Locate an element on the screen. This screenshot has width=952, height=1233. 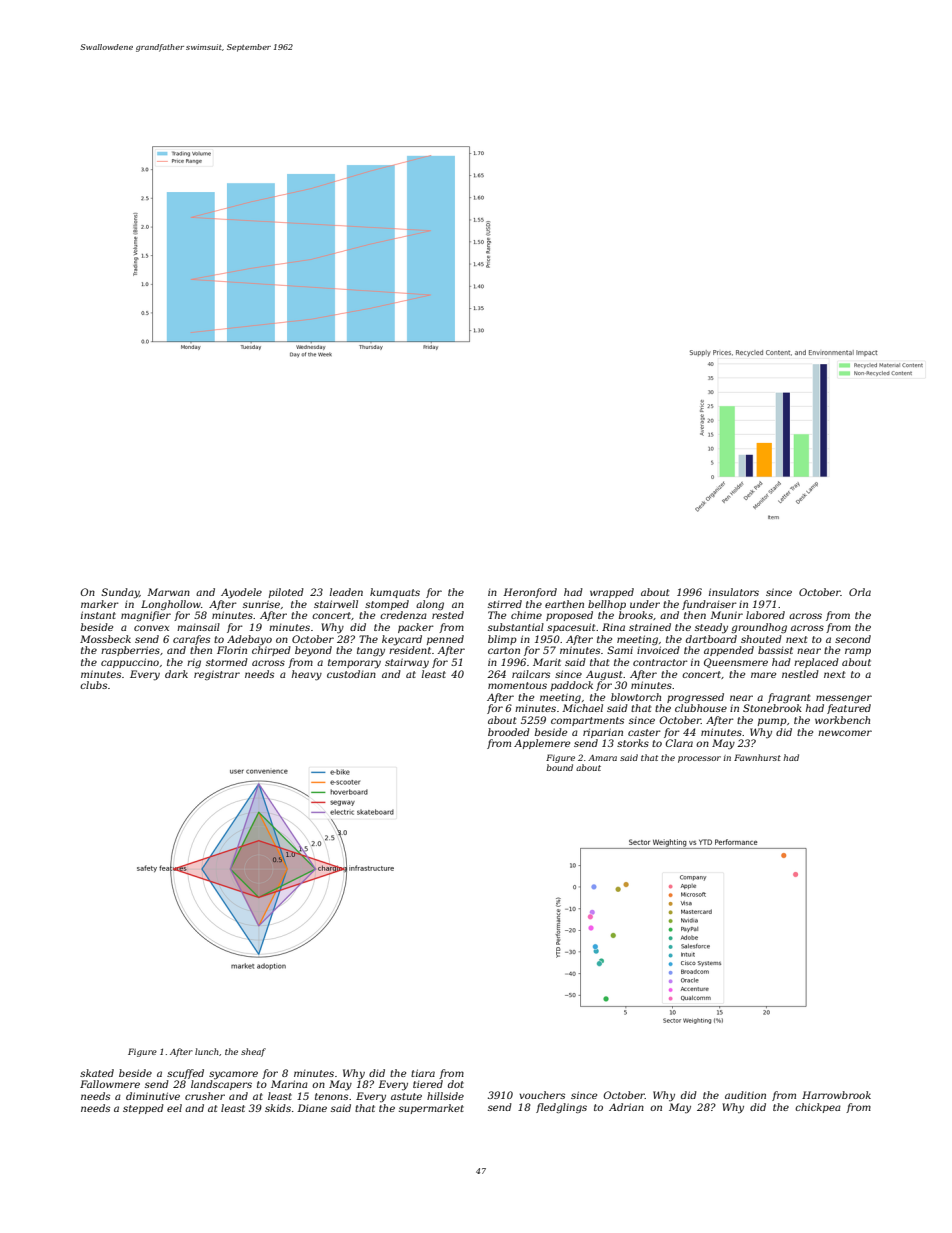
Amara is located at coordinates (602, 758).
